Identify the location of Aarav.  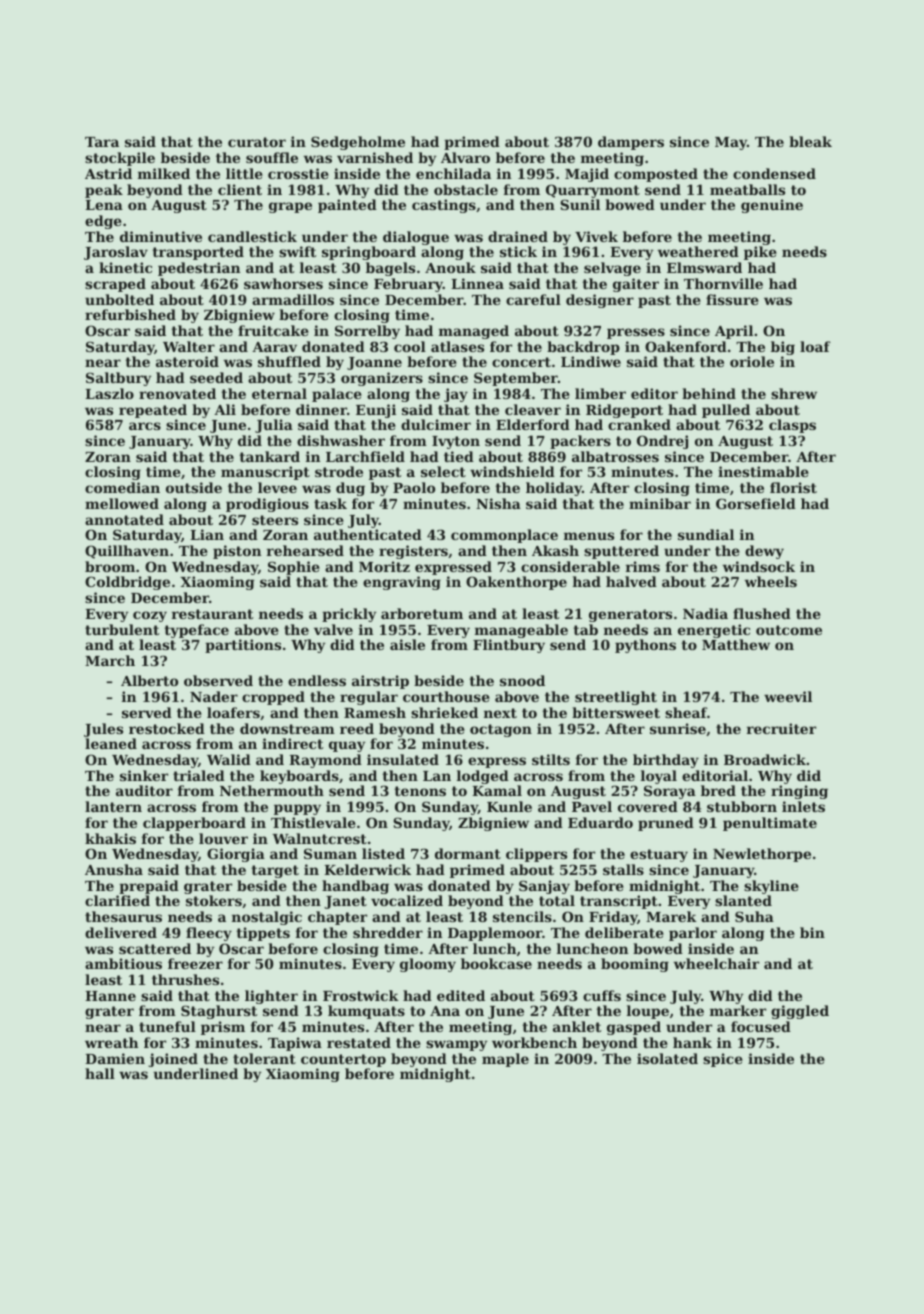
(274, 347).
